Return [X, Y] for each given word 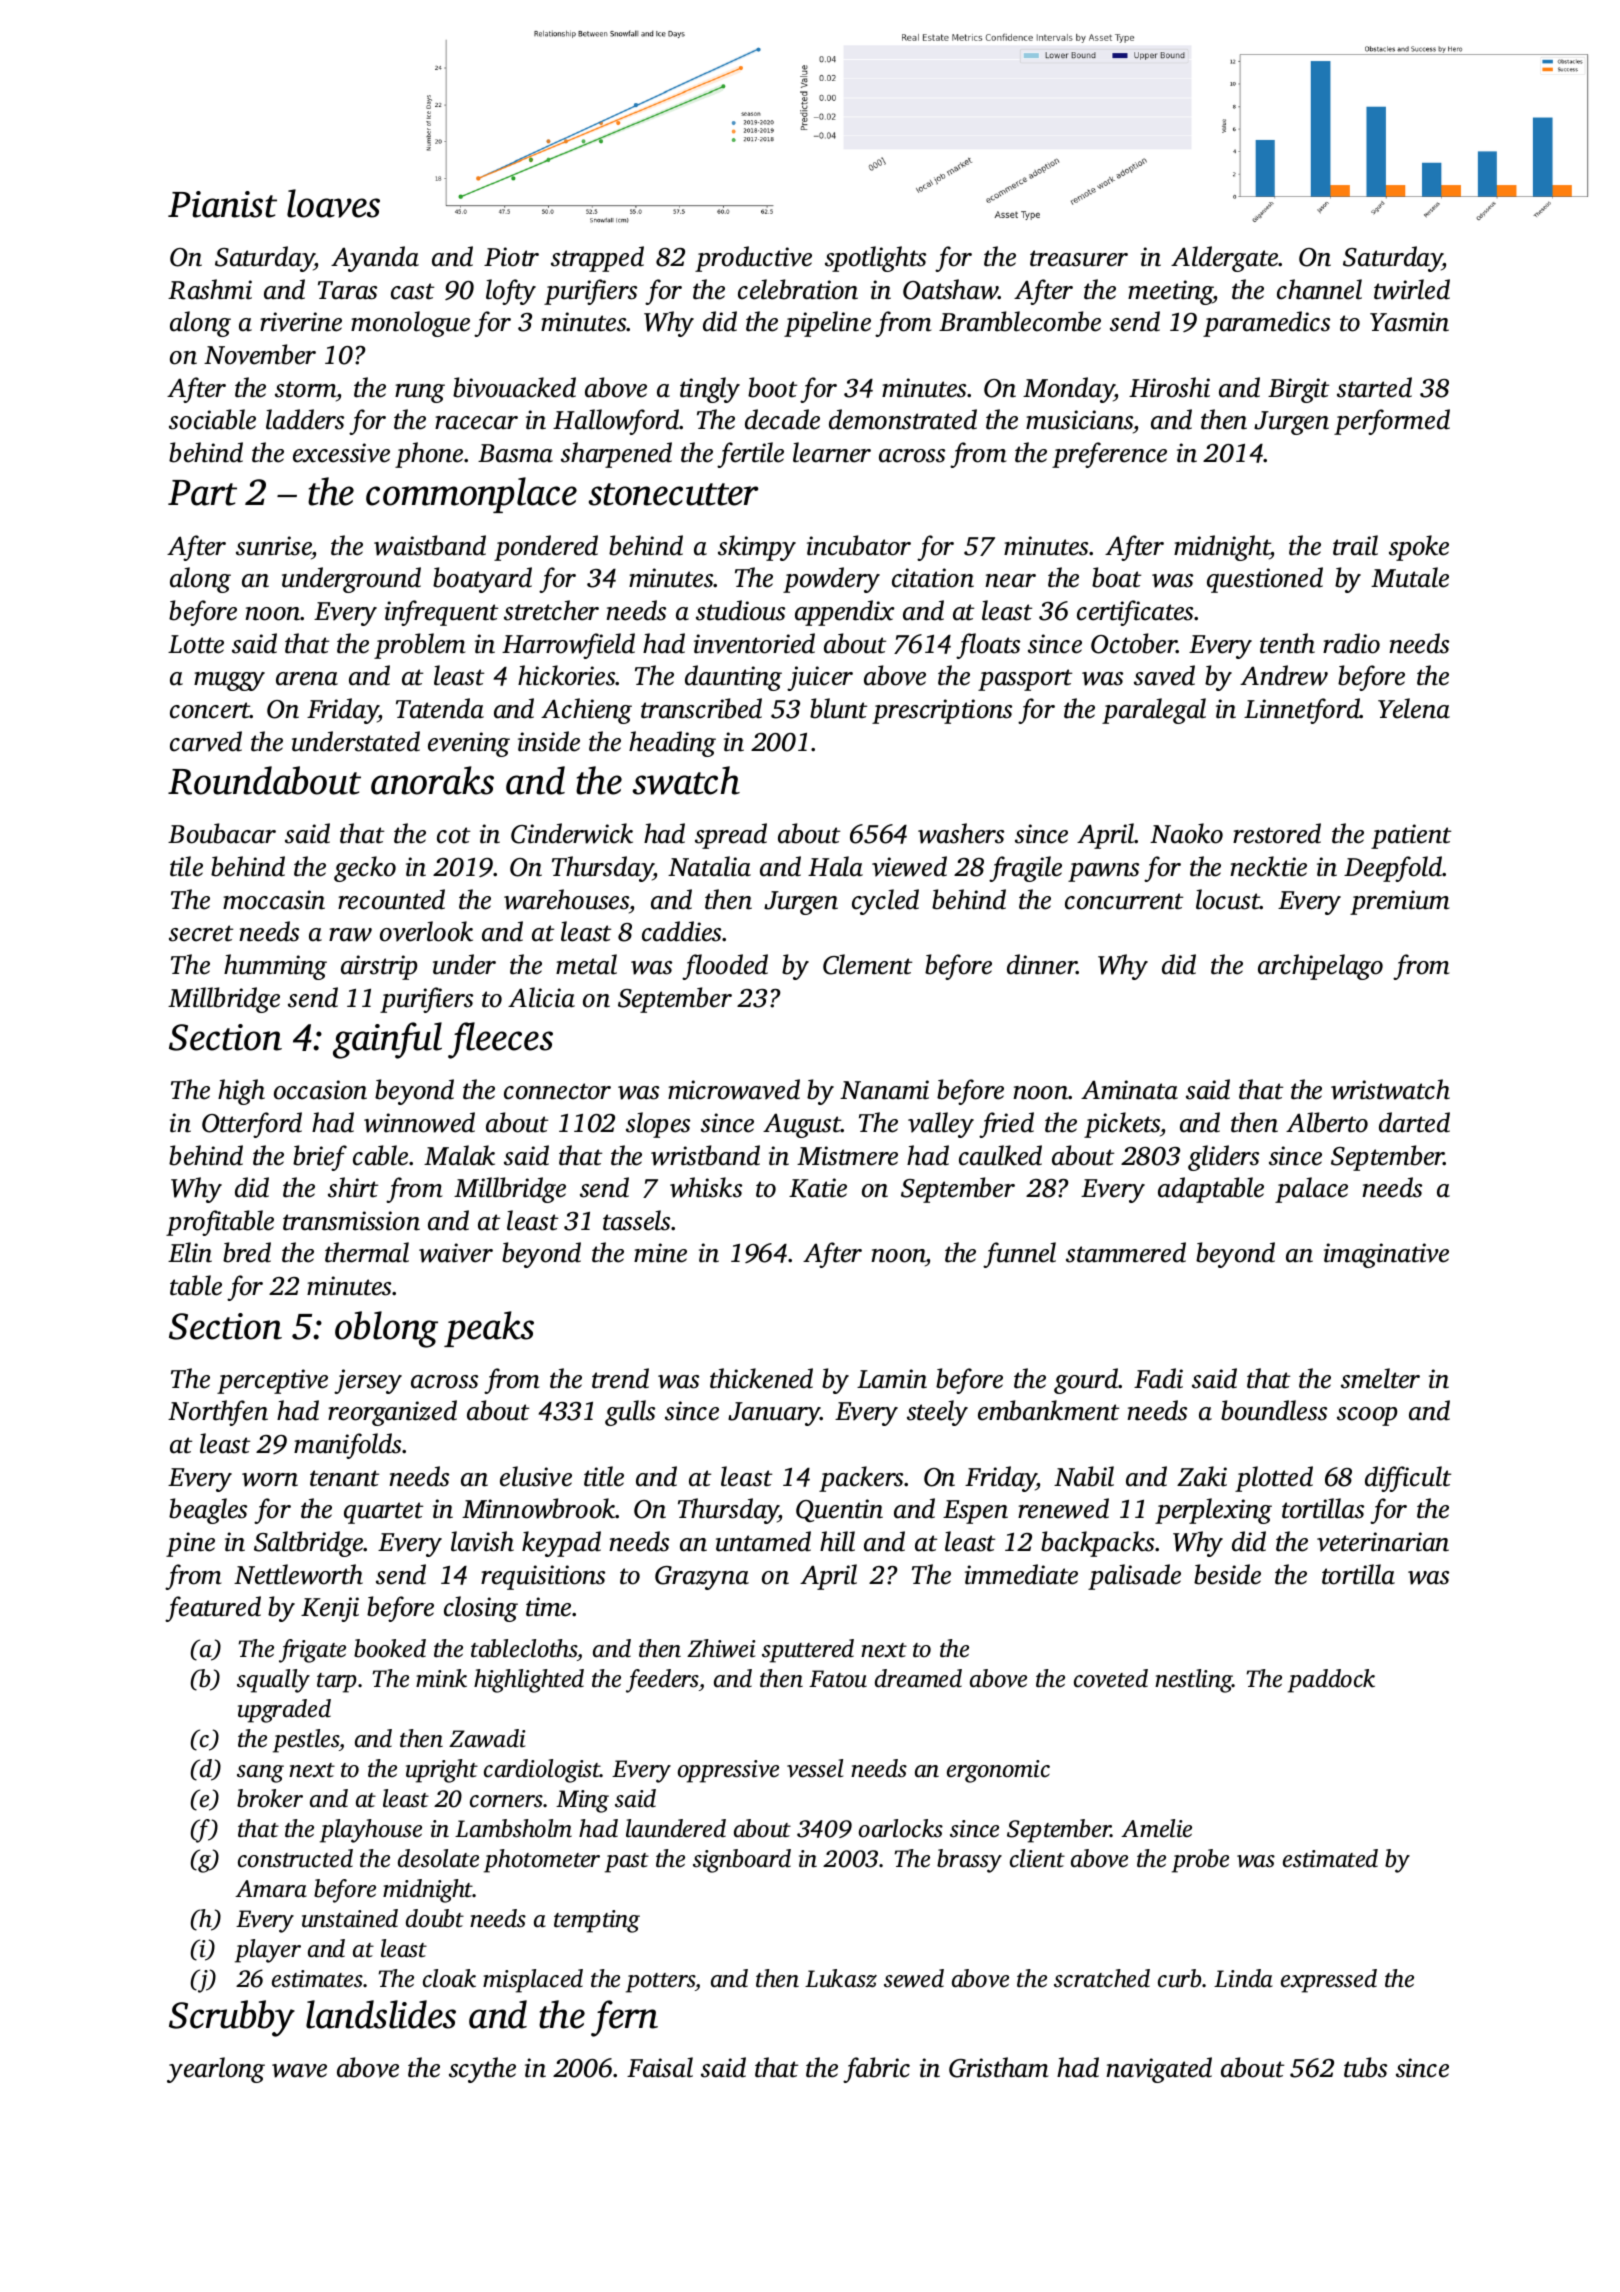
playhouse [371, 1831]
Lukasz [841, 1978]
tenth [1287, 643]
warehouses [566, 899]
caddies [682, 931]
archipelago [1320, 967]
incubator [859, 545]
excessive [341, 453]
